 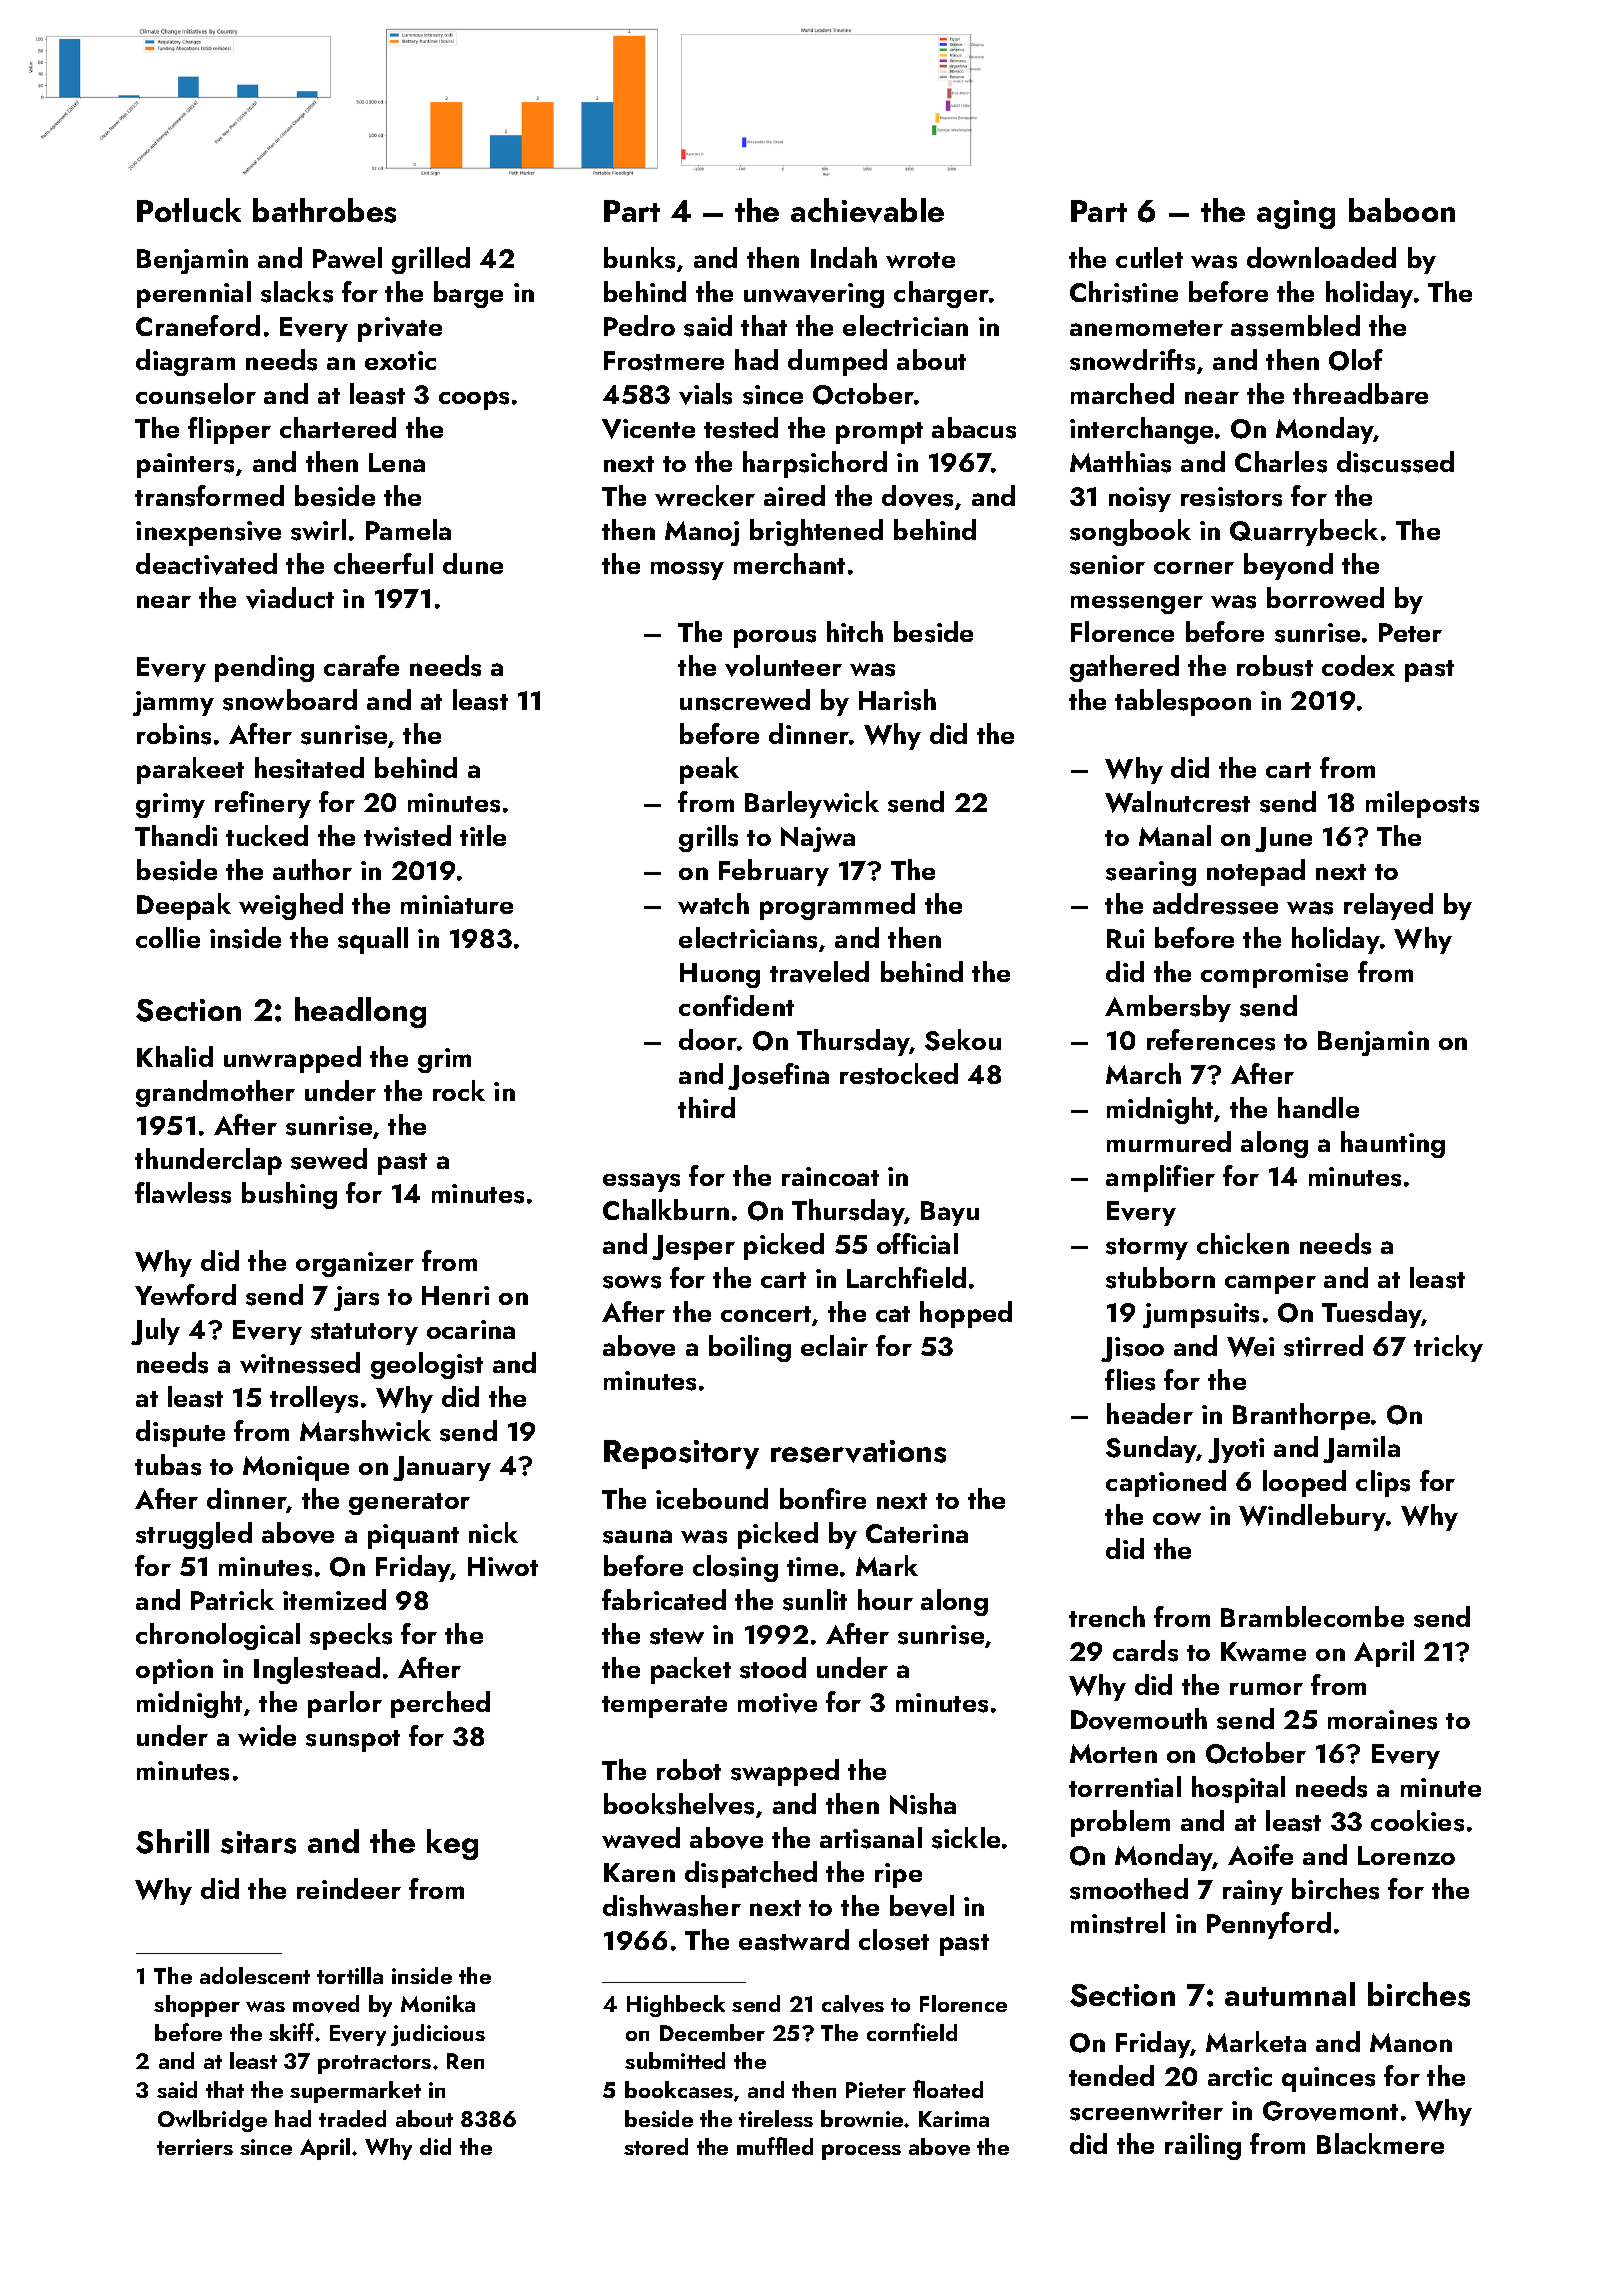 What do you see at coordinates (751, 1874) in the screenshot?
I see `dispatched` at bounding box center [751, 1874].
